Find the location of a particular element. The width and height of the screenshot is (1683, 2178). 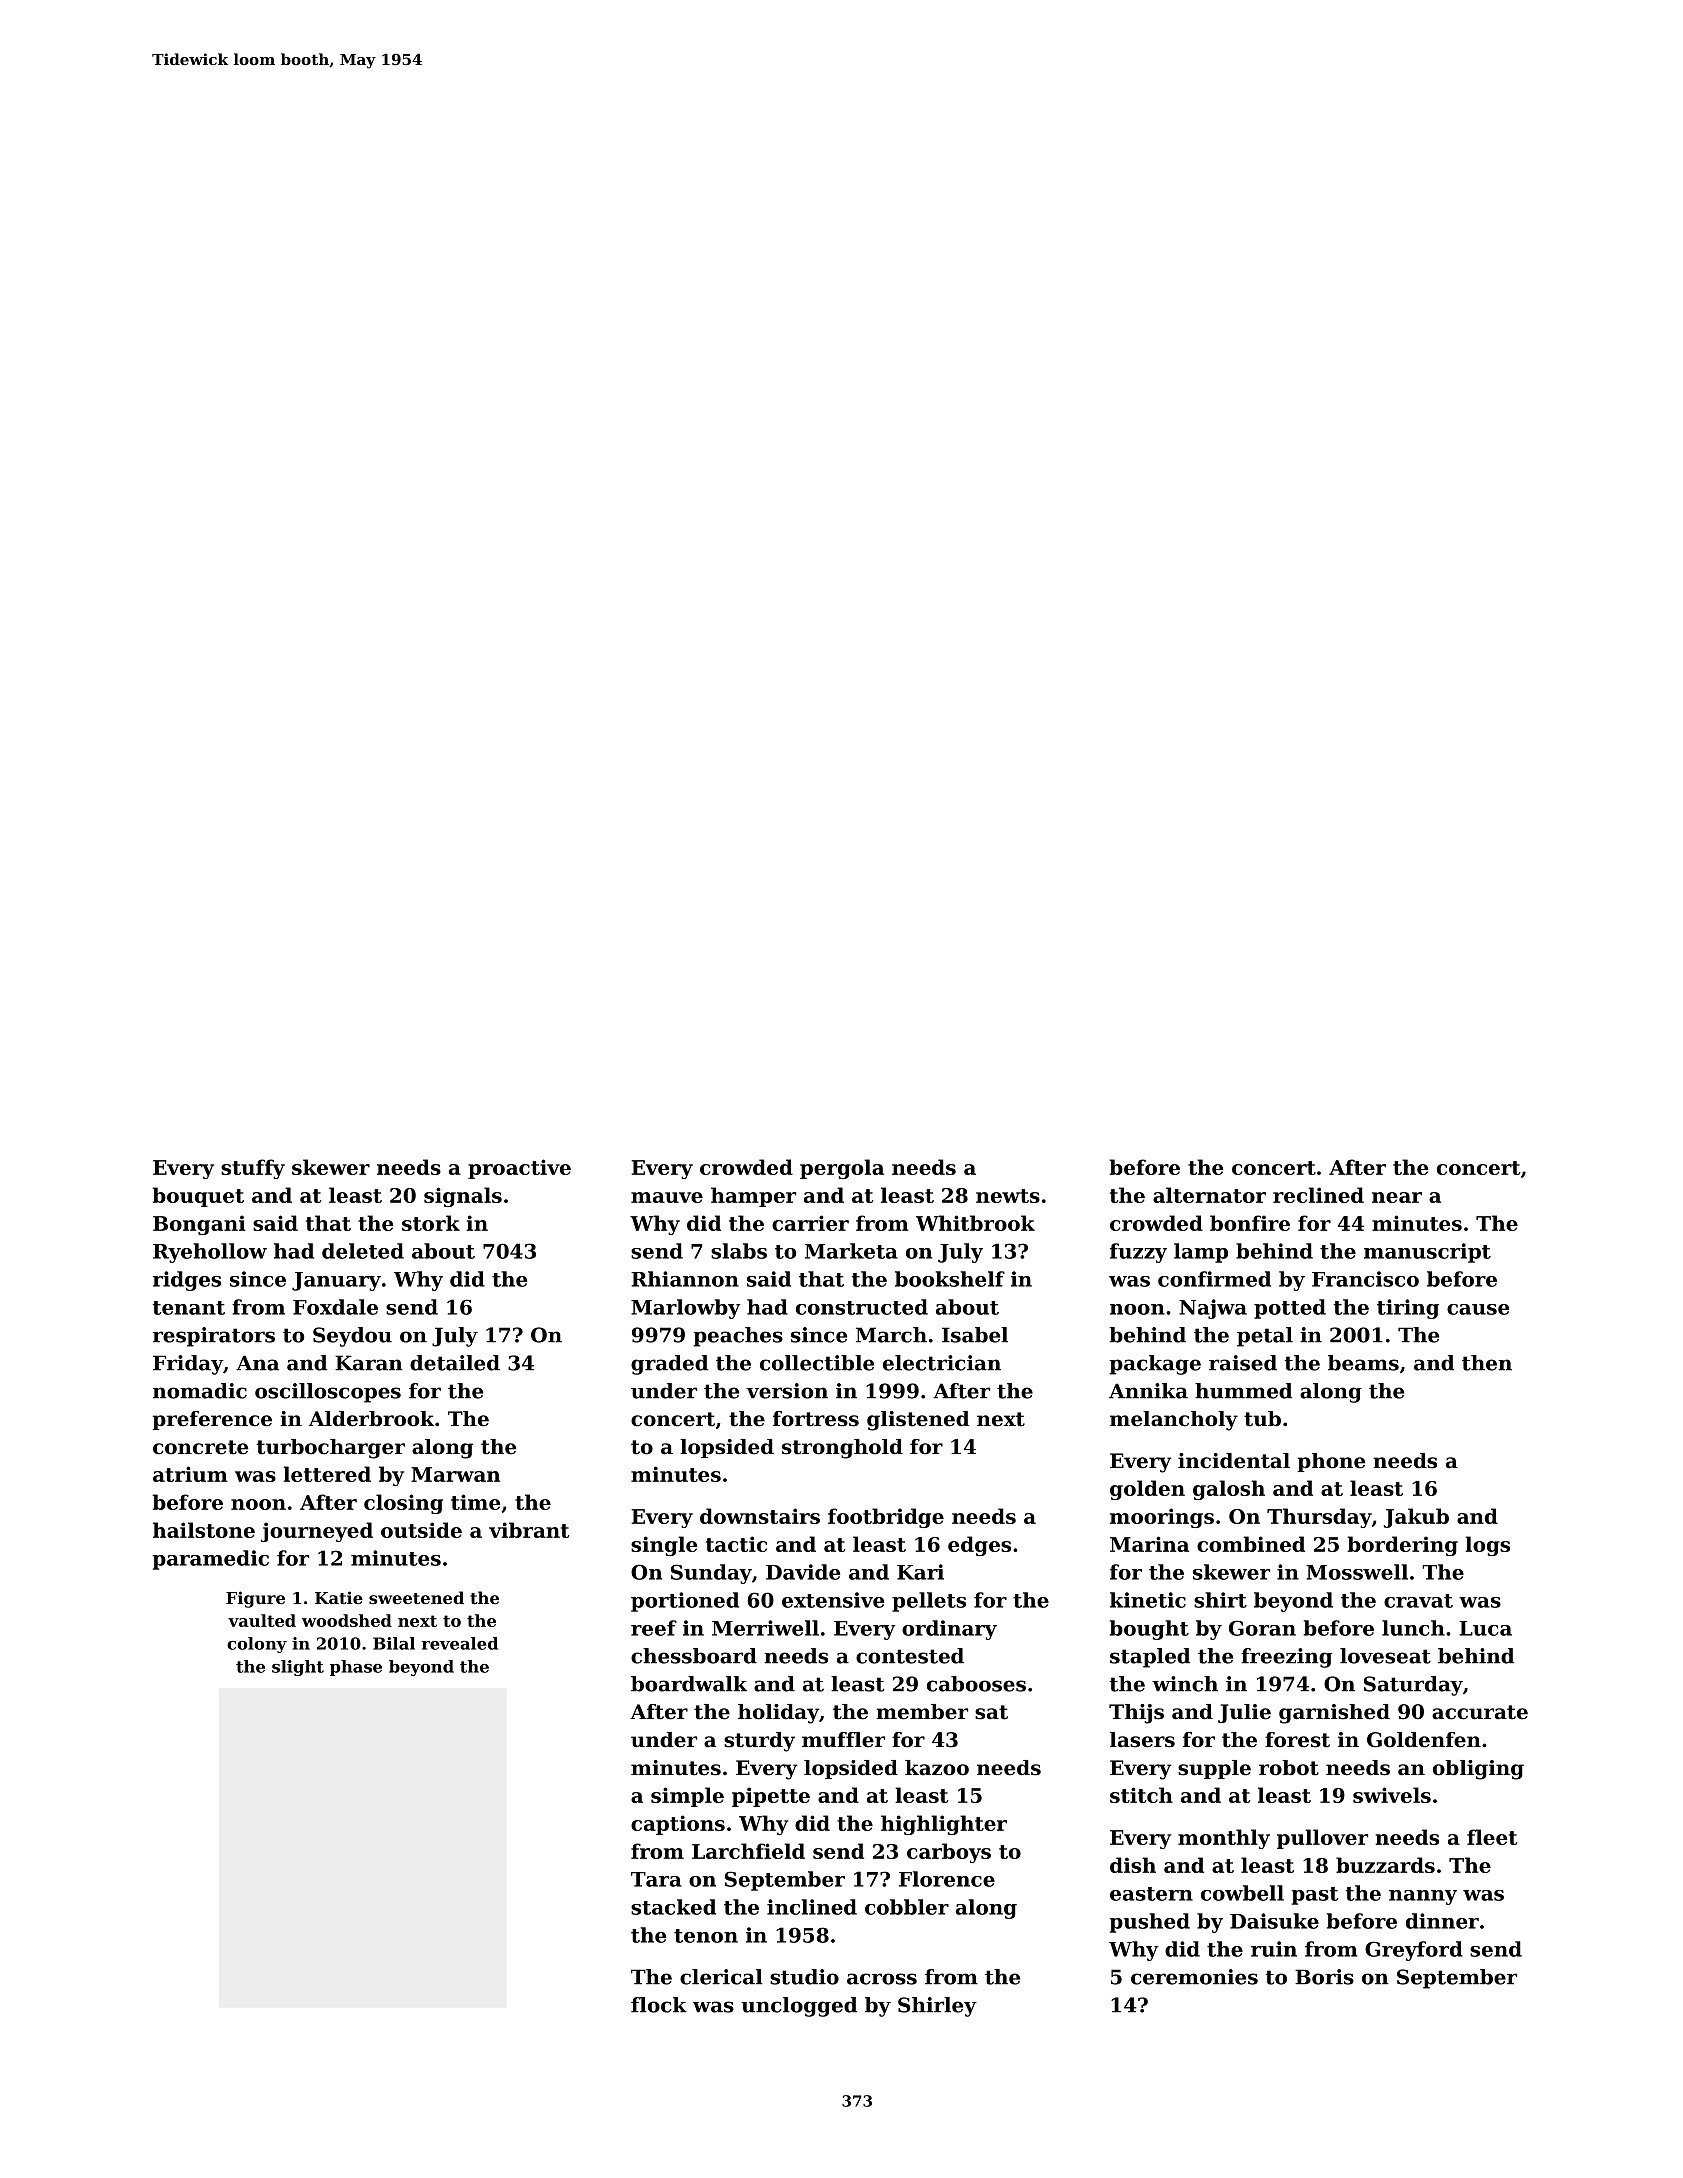

peaches is located at coordinates (738, 1337).
